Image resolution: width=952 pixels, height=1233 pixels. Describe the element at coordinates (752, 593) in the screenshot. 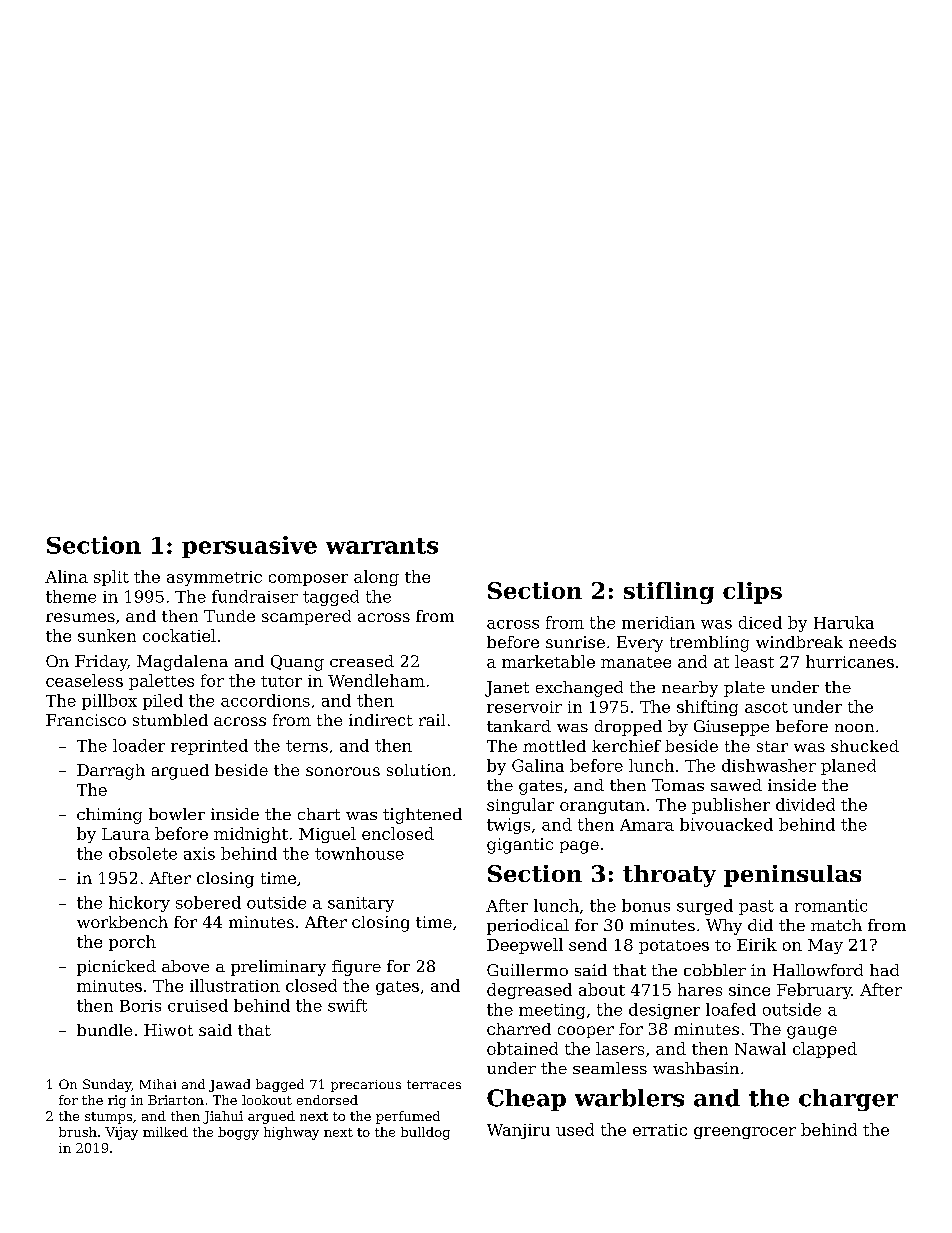

I see `clips` at that location.
